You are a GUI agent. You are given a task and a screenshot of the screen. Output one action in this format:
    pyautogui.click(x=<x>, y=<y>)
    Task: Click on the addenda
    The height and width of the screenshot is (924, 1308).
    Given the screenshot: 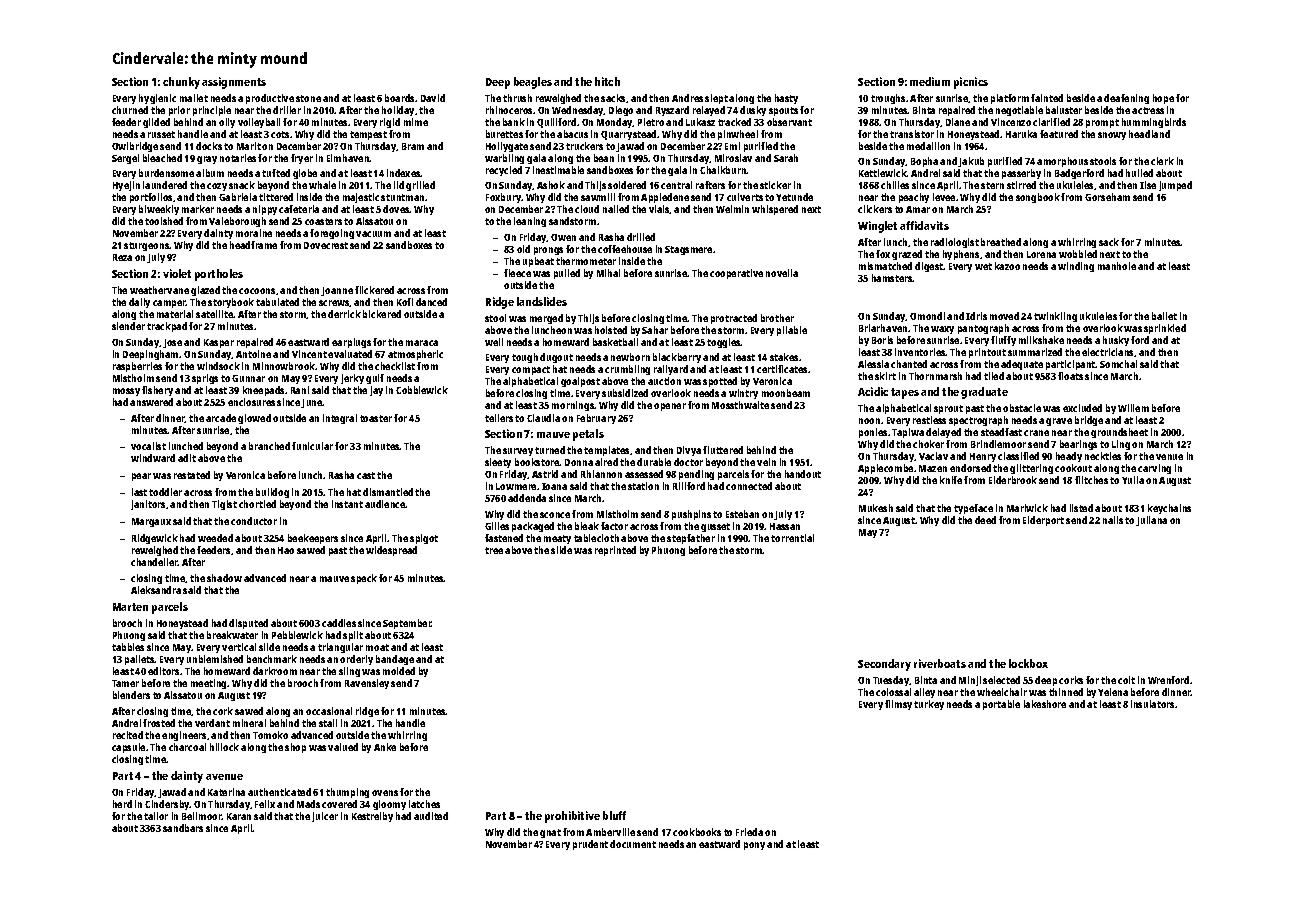 What is the action you would take?
    pyautogui.click(x=527, y=498)
